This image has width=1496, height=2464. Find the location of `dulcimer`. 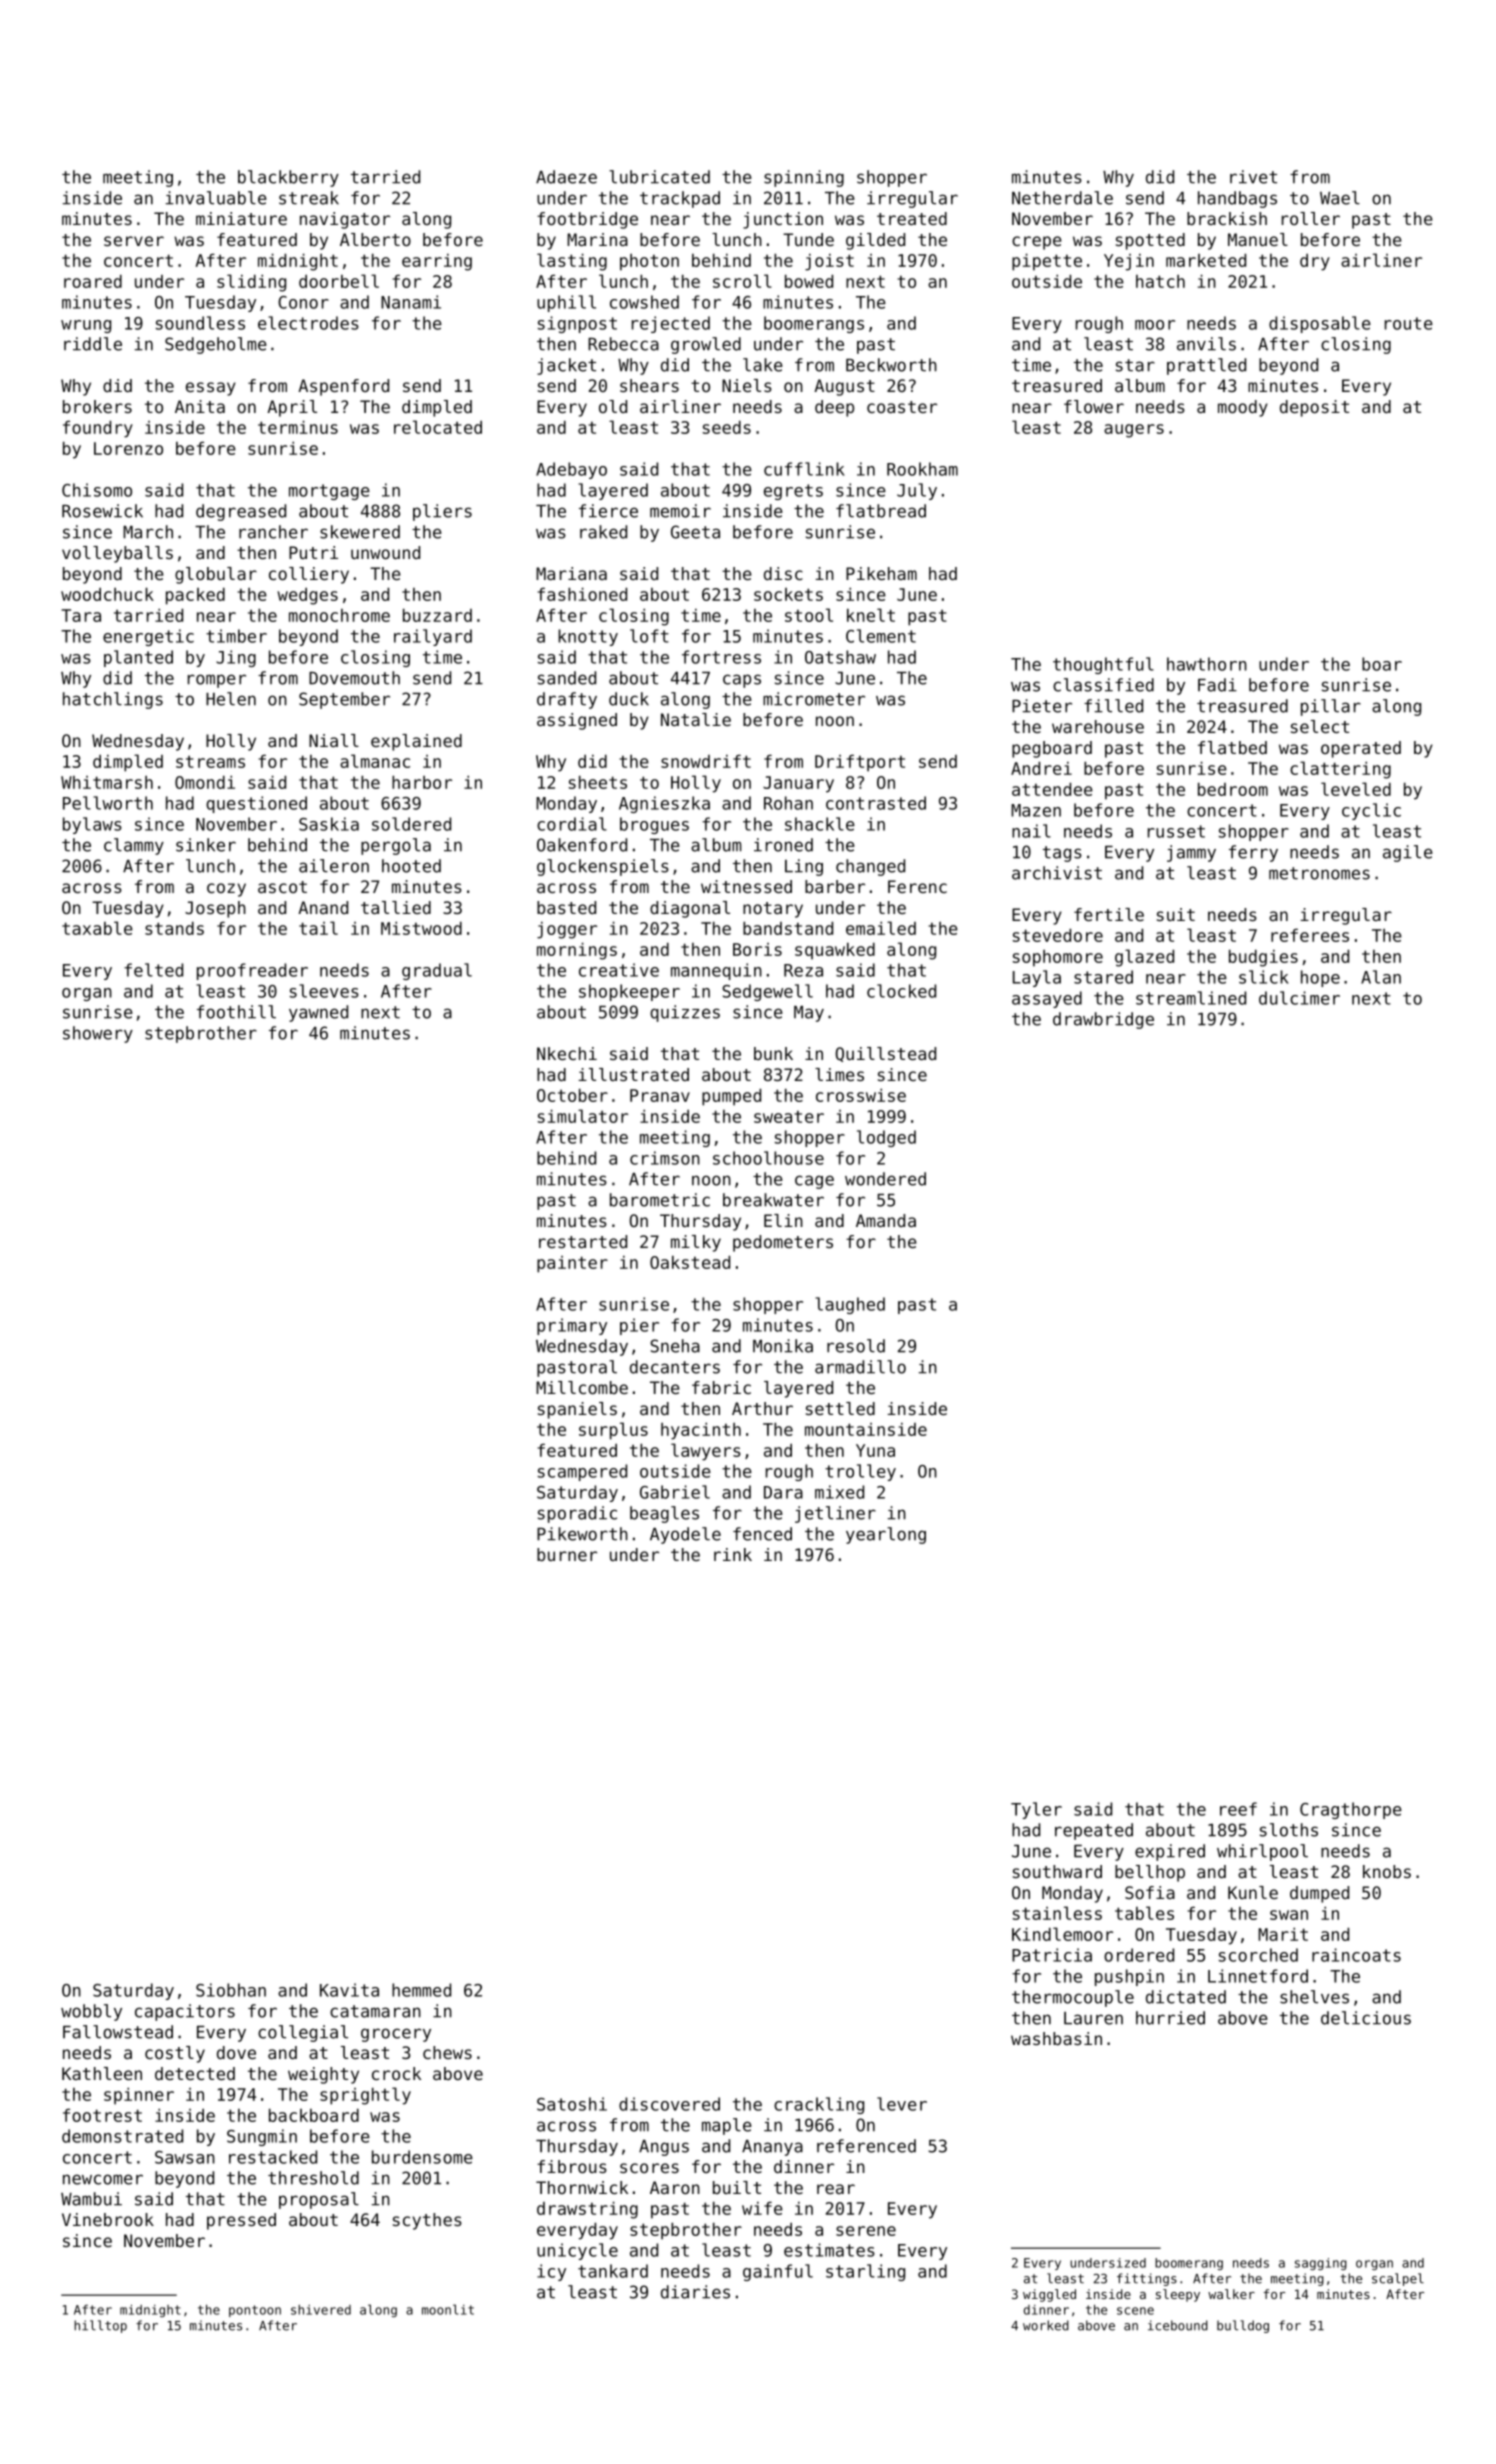

dulcimer is located at coordinates (1299, 998).
